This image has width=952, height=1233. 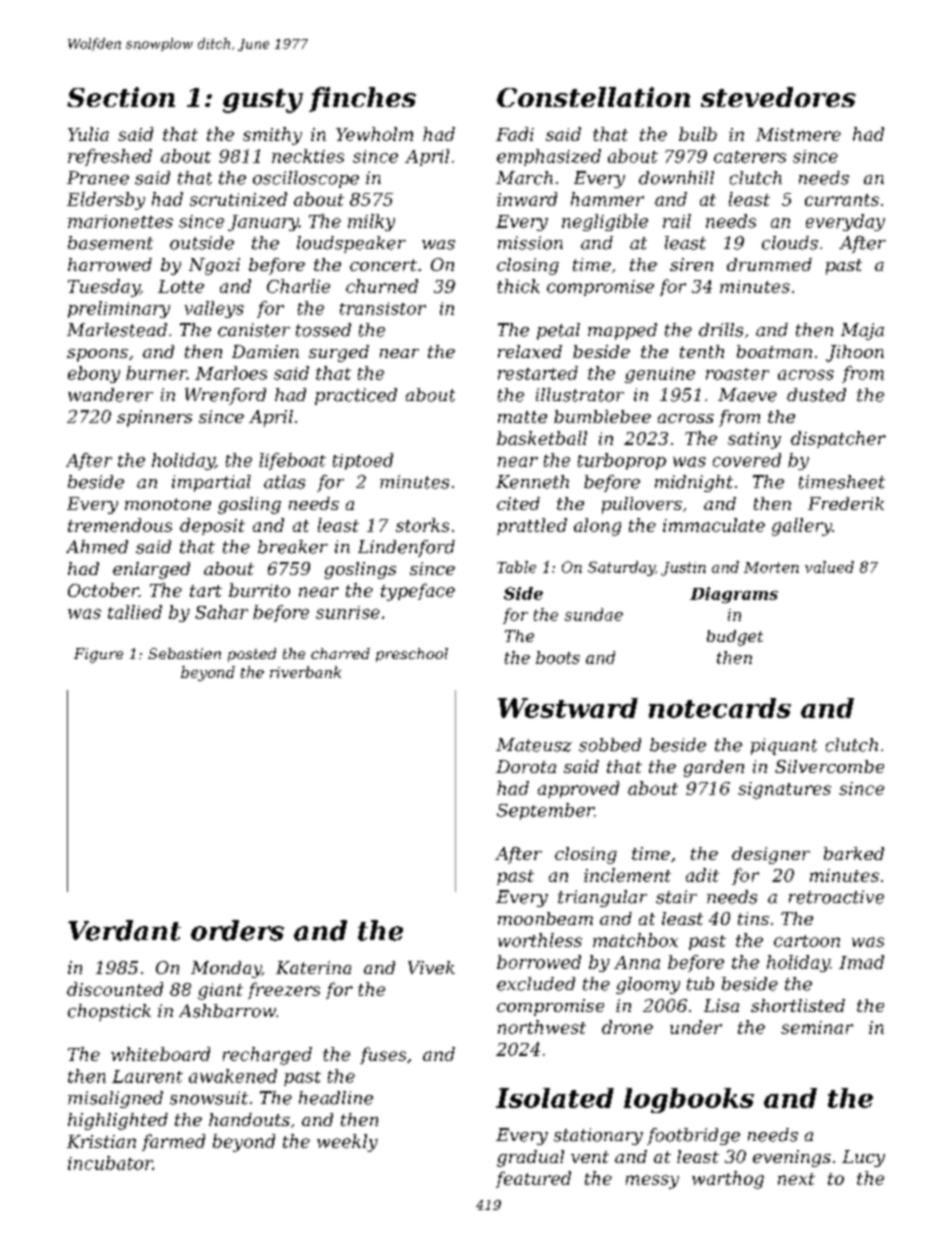 I want to click on atlas, so click(x=284, y=482).
